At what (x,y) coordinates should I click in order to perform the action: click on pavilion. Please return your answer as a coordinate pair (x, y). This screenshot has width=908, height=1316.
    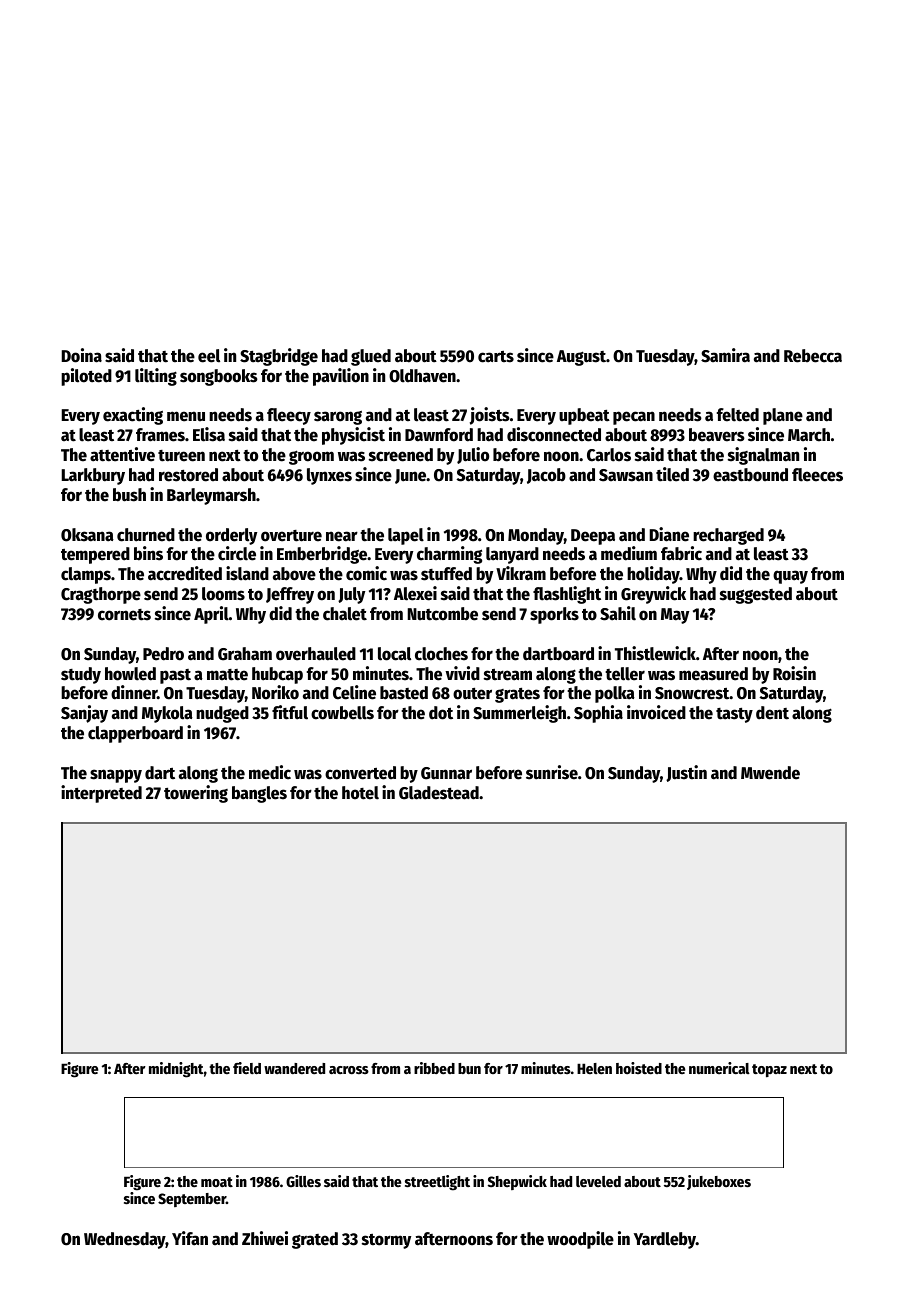
    Looking at the image, I should click on (341, 377).
